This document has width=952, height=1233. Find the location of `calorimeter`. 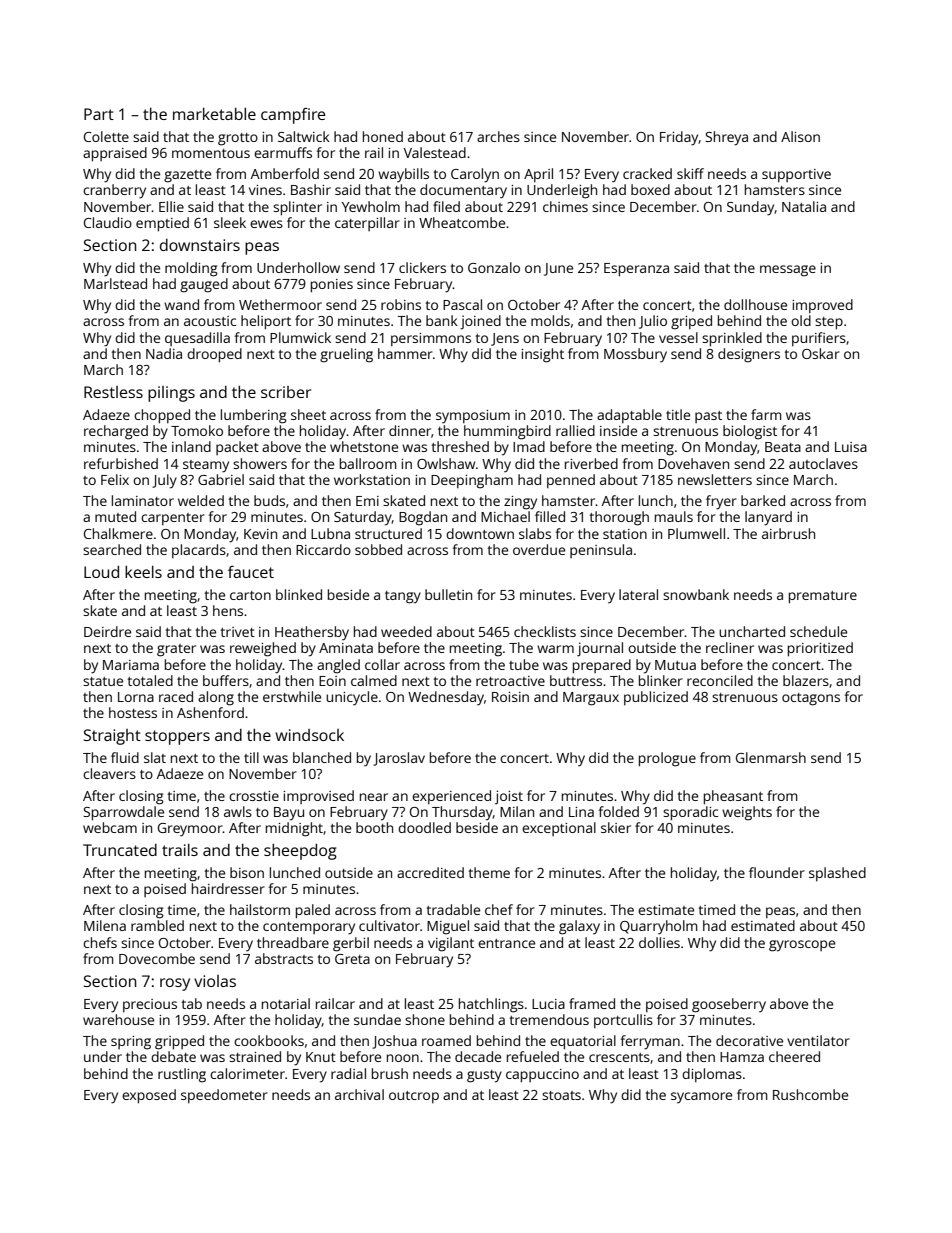

calorimeter is located at coordinates (247, 1073).
